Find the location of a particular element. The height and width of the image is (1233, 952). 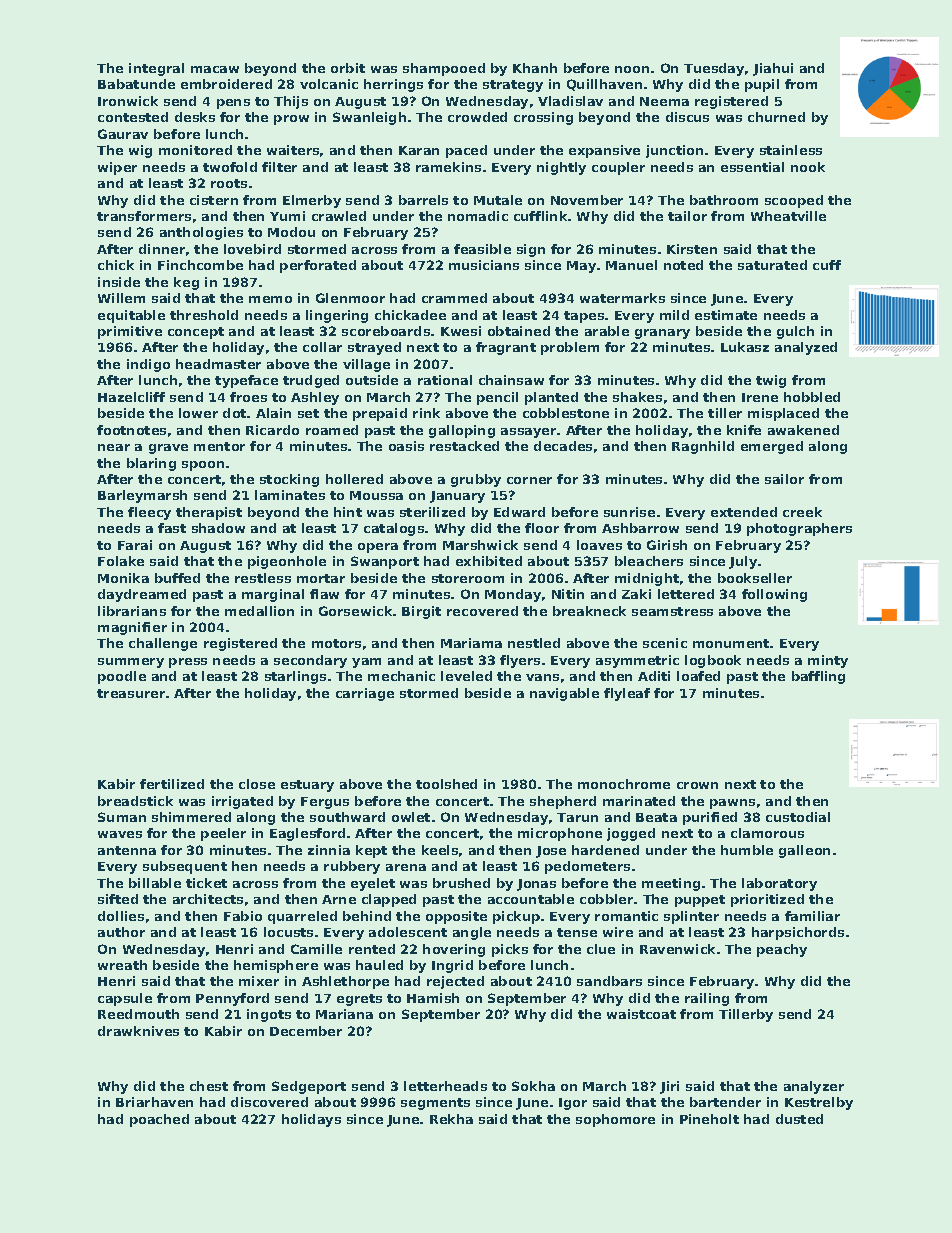

loafed is located at coordinates (698, 676).
